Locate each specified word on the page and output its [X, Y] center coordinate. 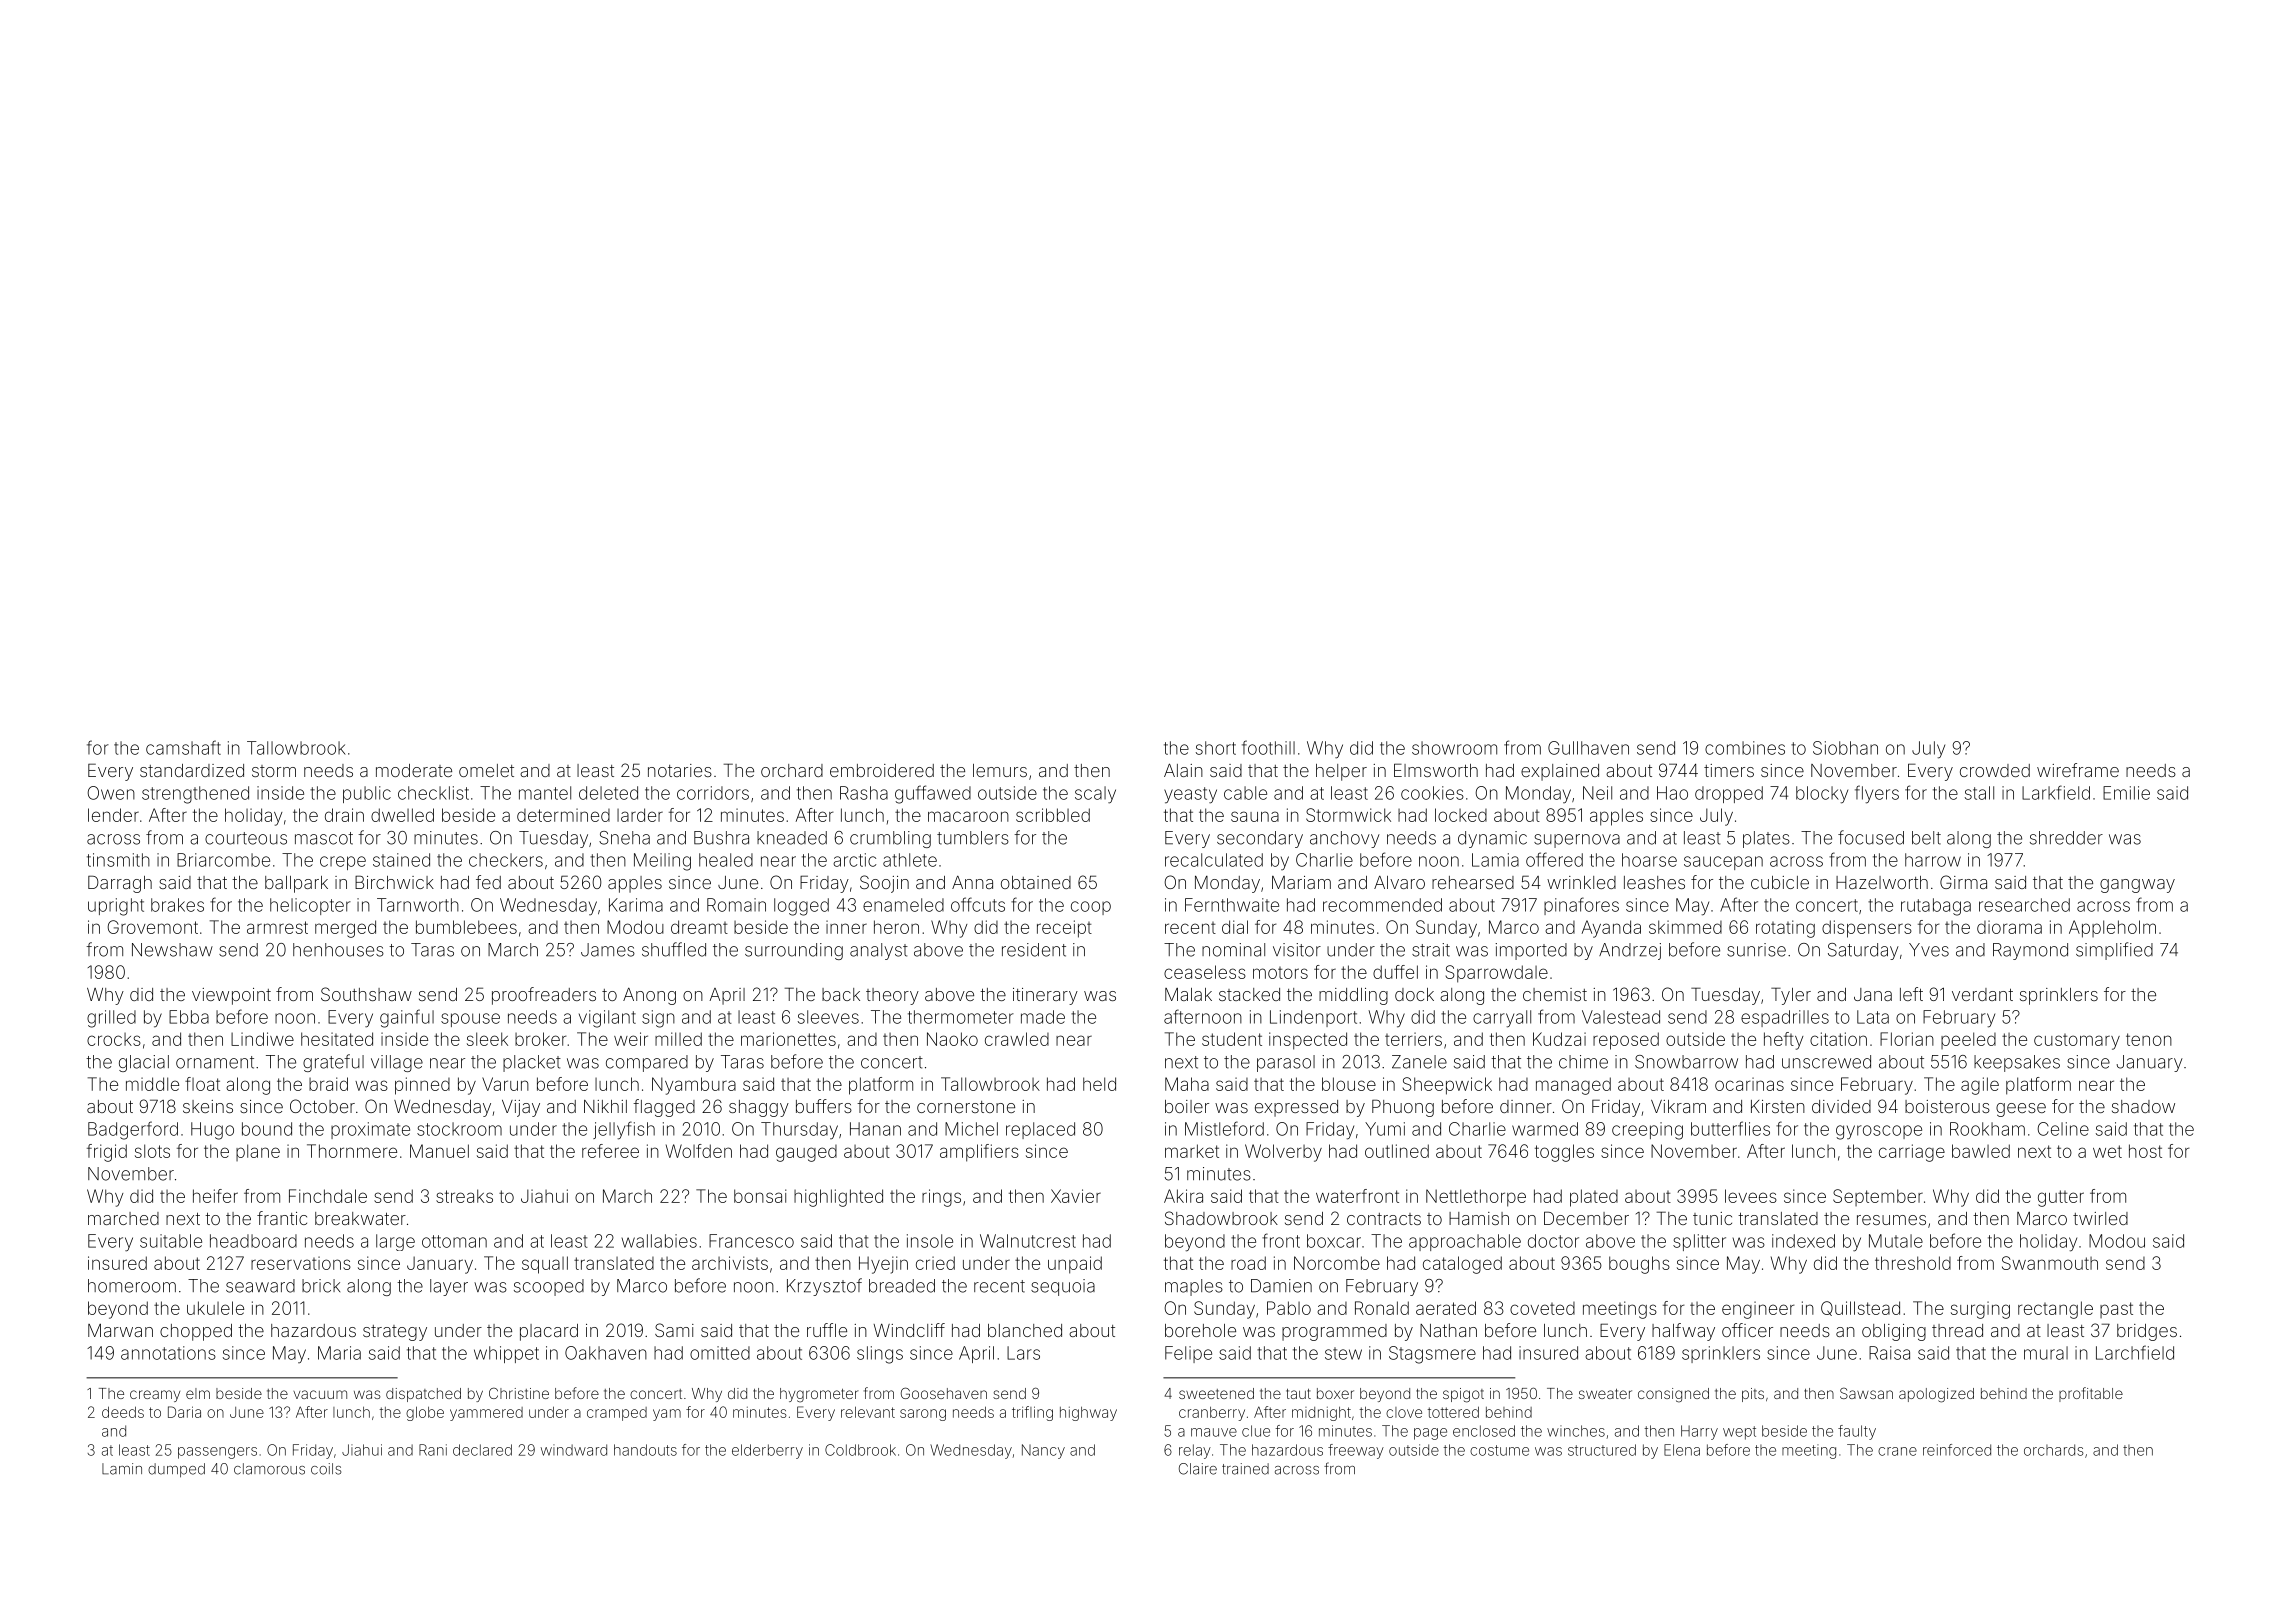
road [1248, 1263]
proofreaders [544, 996]
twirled [2100, 1218]
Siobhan [1845, 748]
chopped [196, 1332]
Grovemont [152, 927]
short [1216, 748]
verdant [1982, 994]
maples [1194, 1287]
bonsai [760, 1196]
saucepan [1723, 863]
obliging [1894, 1332]
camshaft [183, 747]
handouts [645, 1450]
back [841, 994]
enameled [903, 905]
